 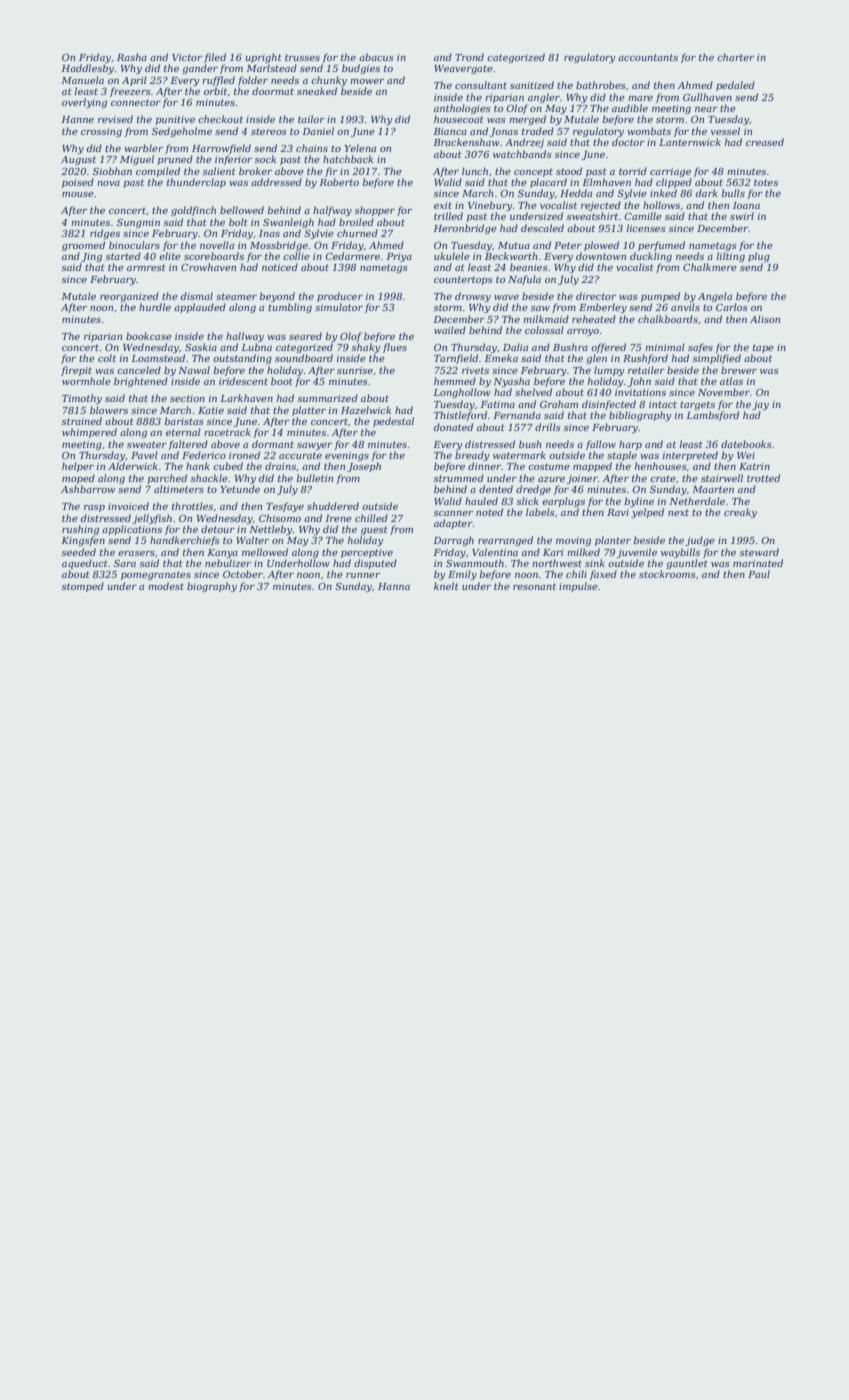 I want to click on simulator, so click(x=339, y=307).
